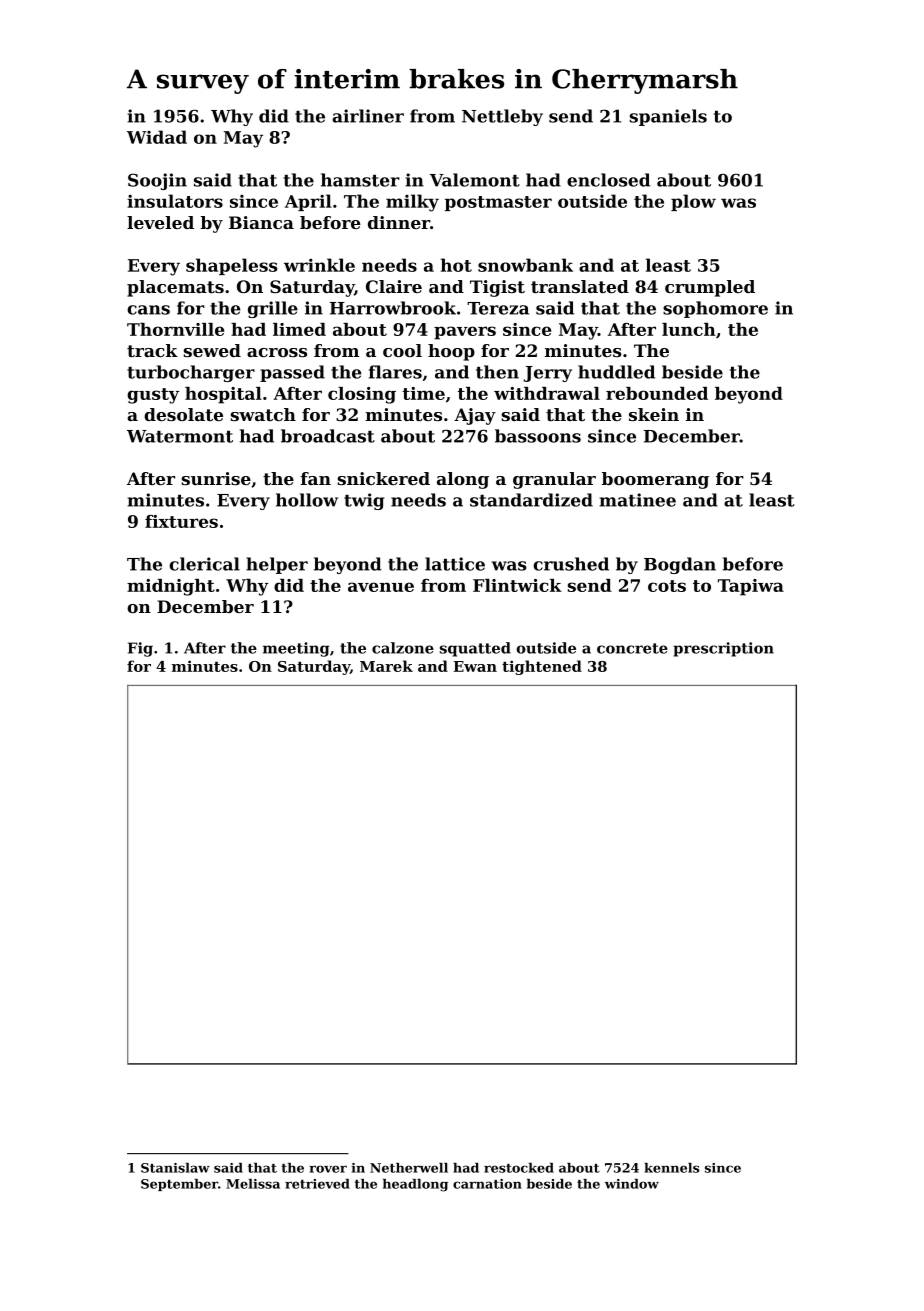 This image has height=1311, width=924. Describe the element at coordinates (672, 1168) in the image. I see `kennels` at that location.
